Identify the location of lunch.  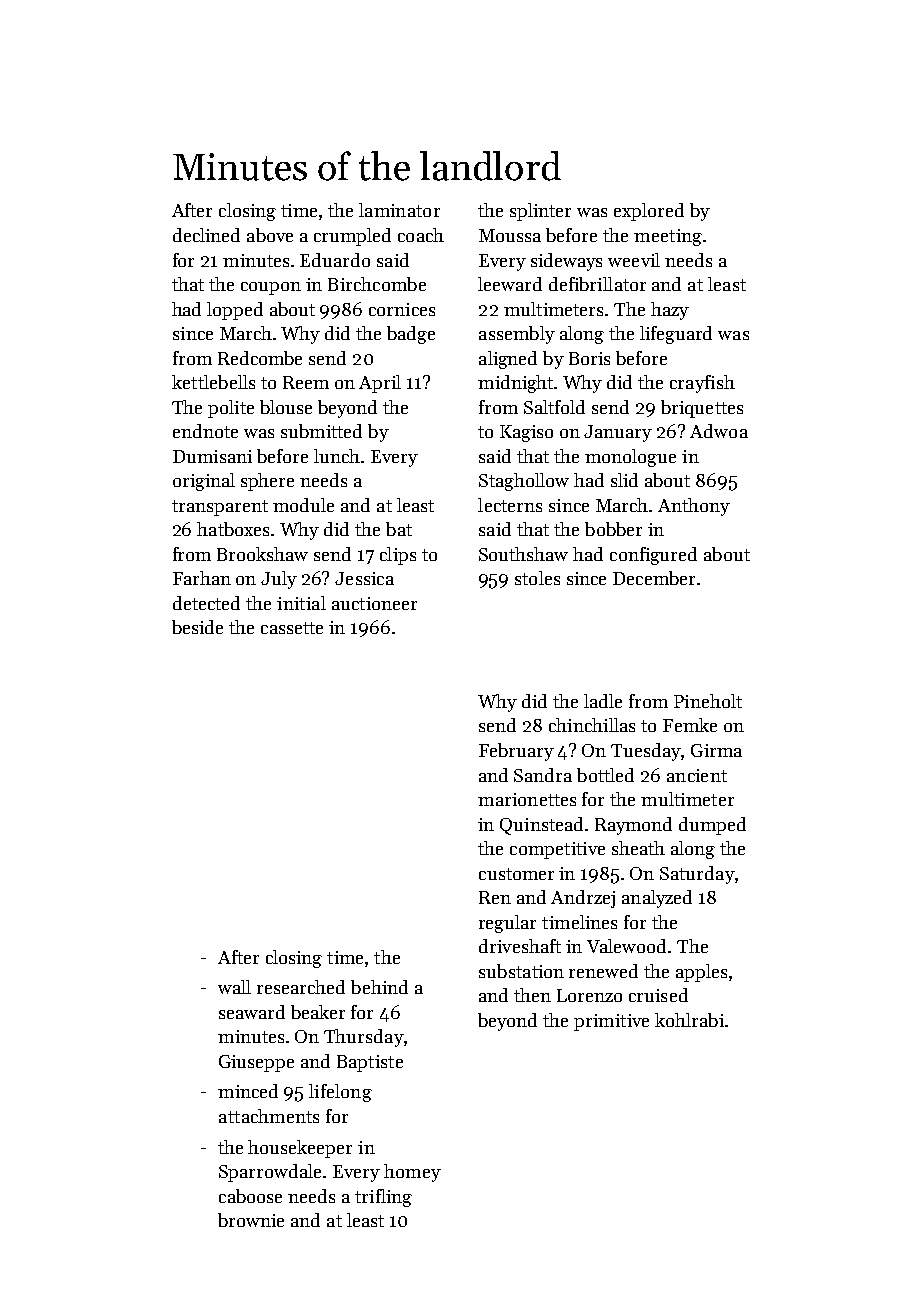
(337, 456).
